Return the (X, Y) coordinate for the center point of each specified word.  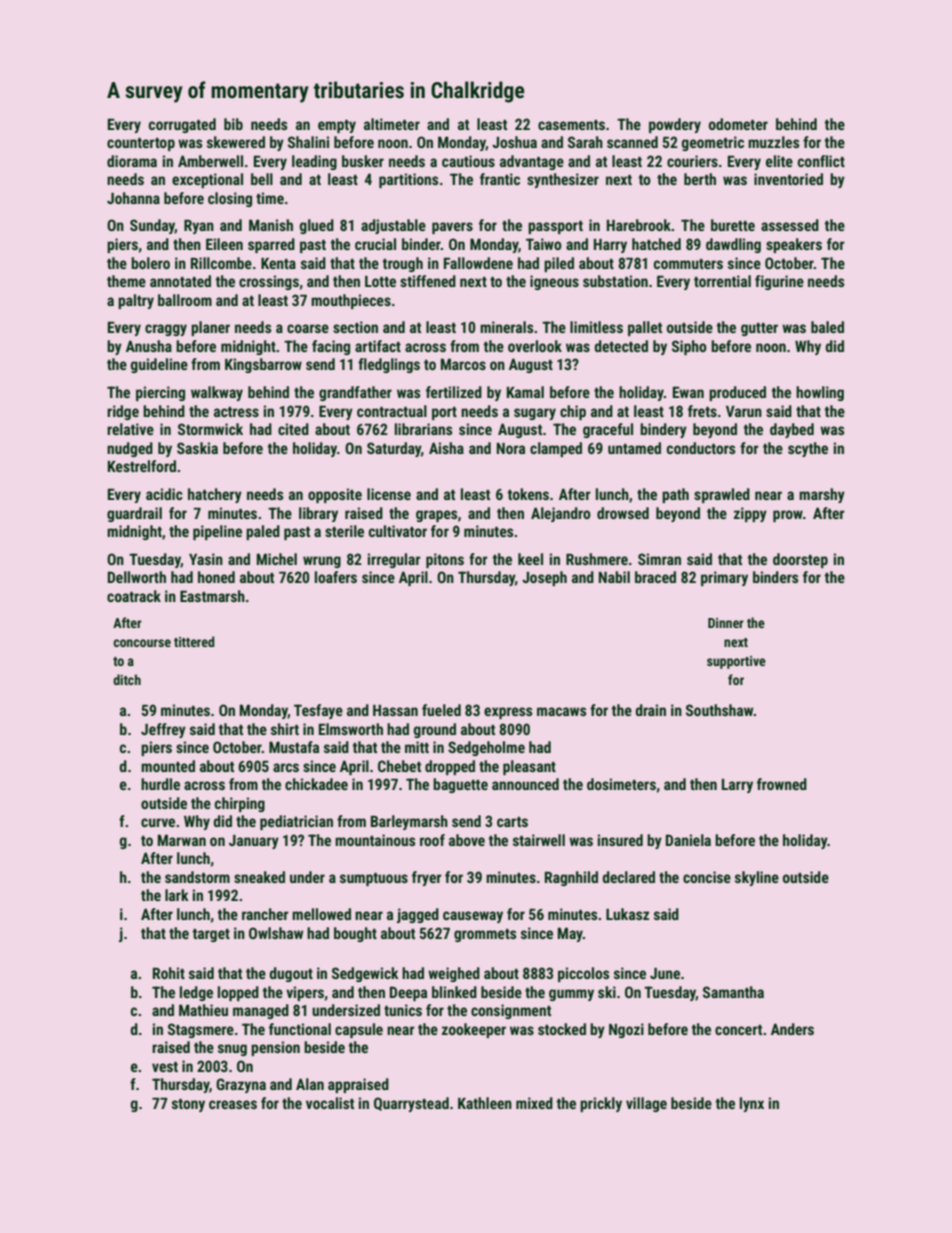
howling (820, 393)
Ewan (688, 392)
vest (165, 1067)
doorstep (800, 560)
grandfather (355, 393)
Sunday (152, 226)
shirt (285, 729)
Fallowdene (478, 263)
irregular (394, 560)
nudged (130, 449)
